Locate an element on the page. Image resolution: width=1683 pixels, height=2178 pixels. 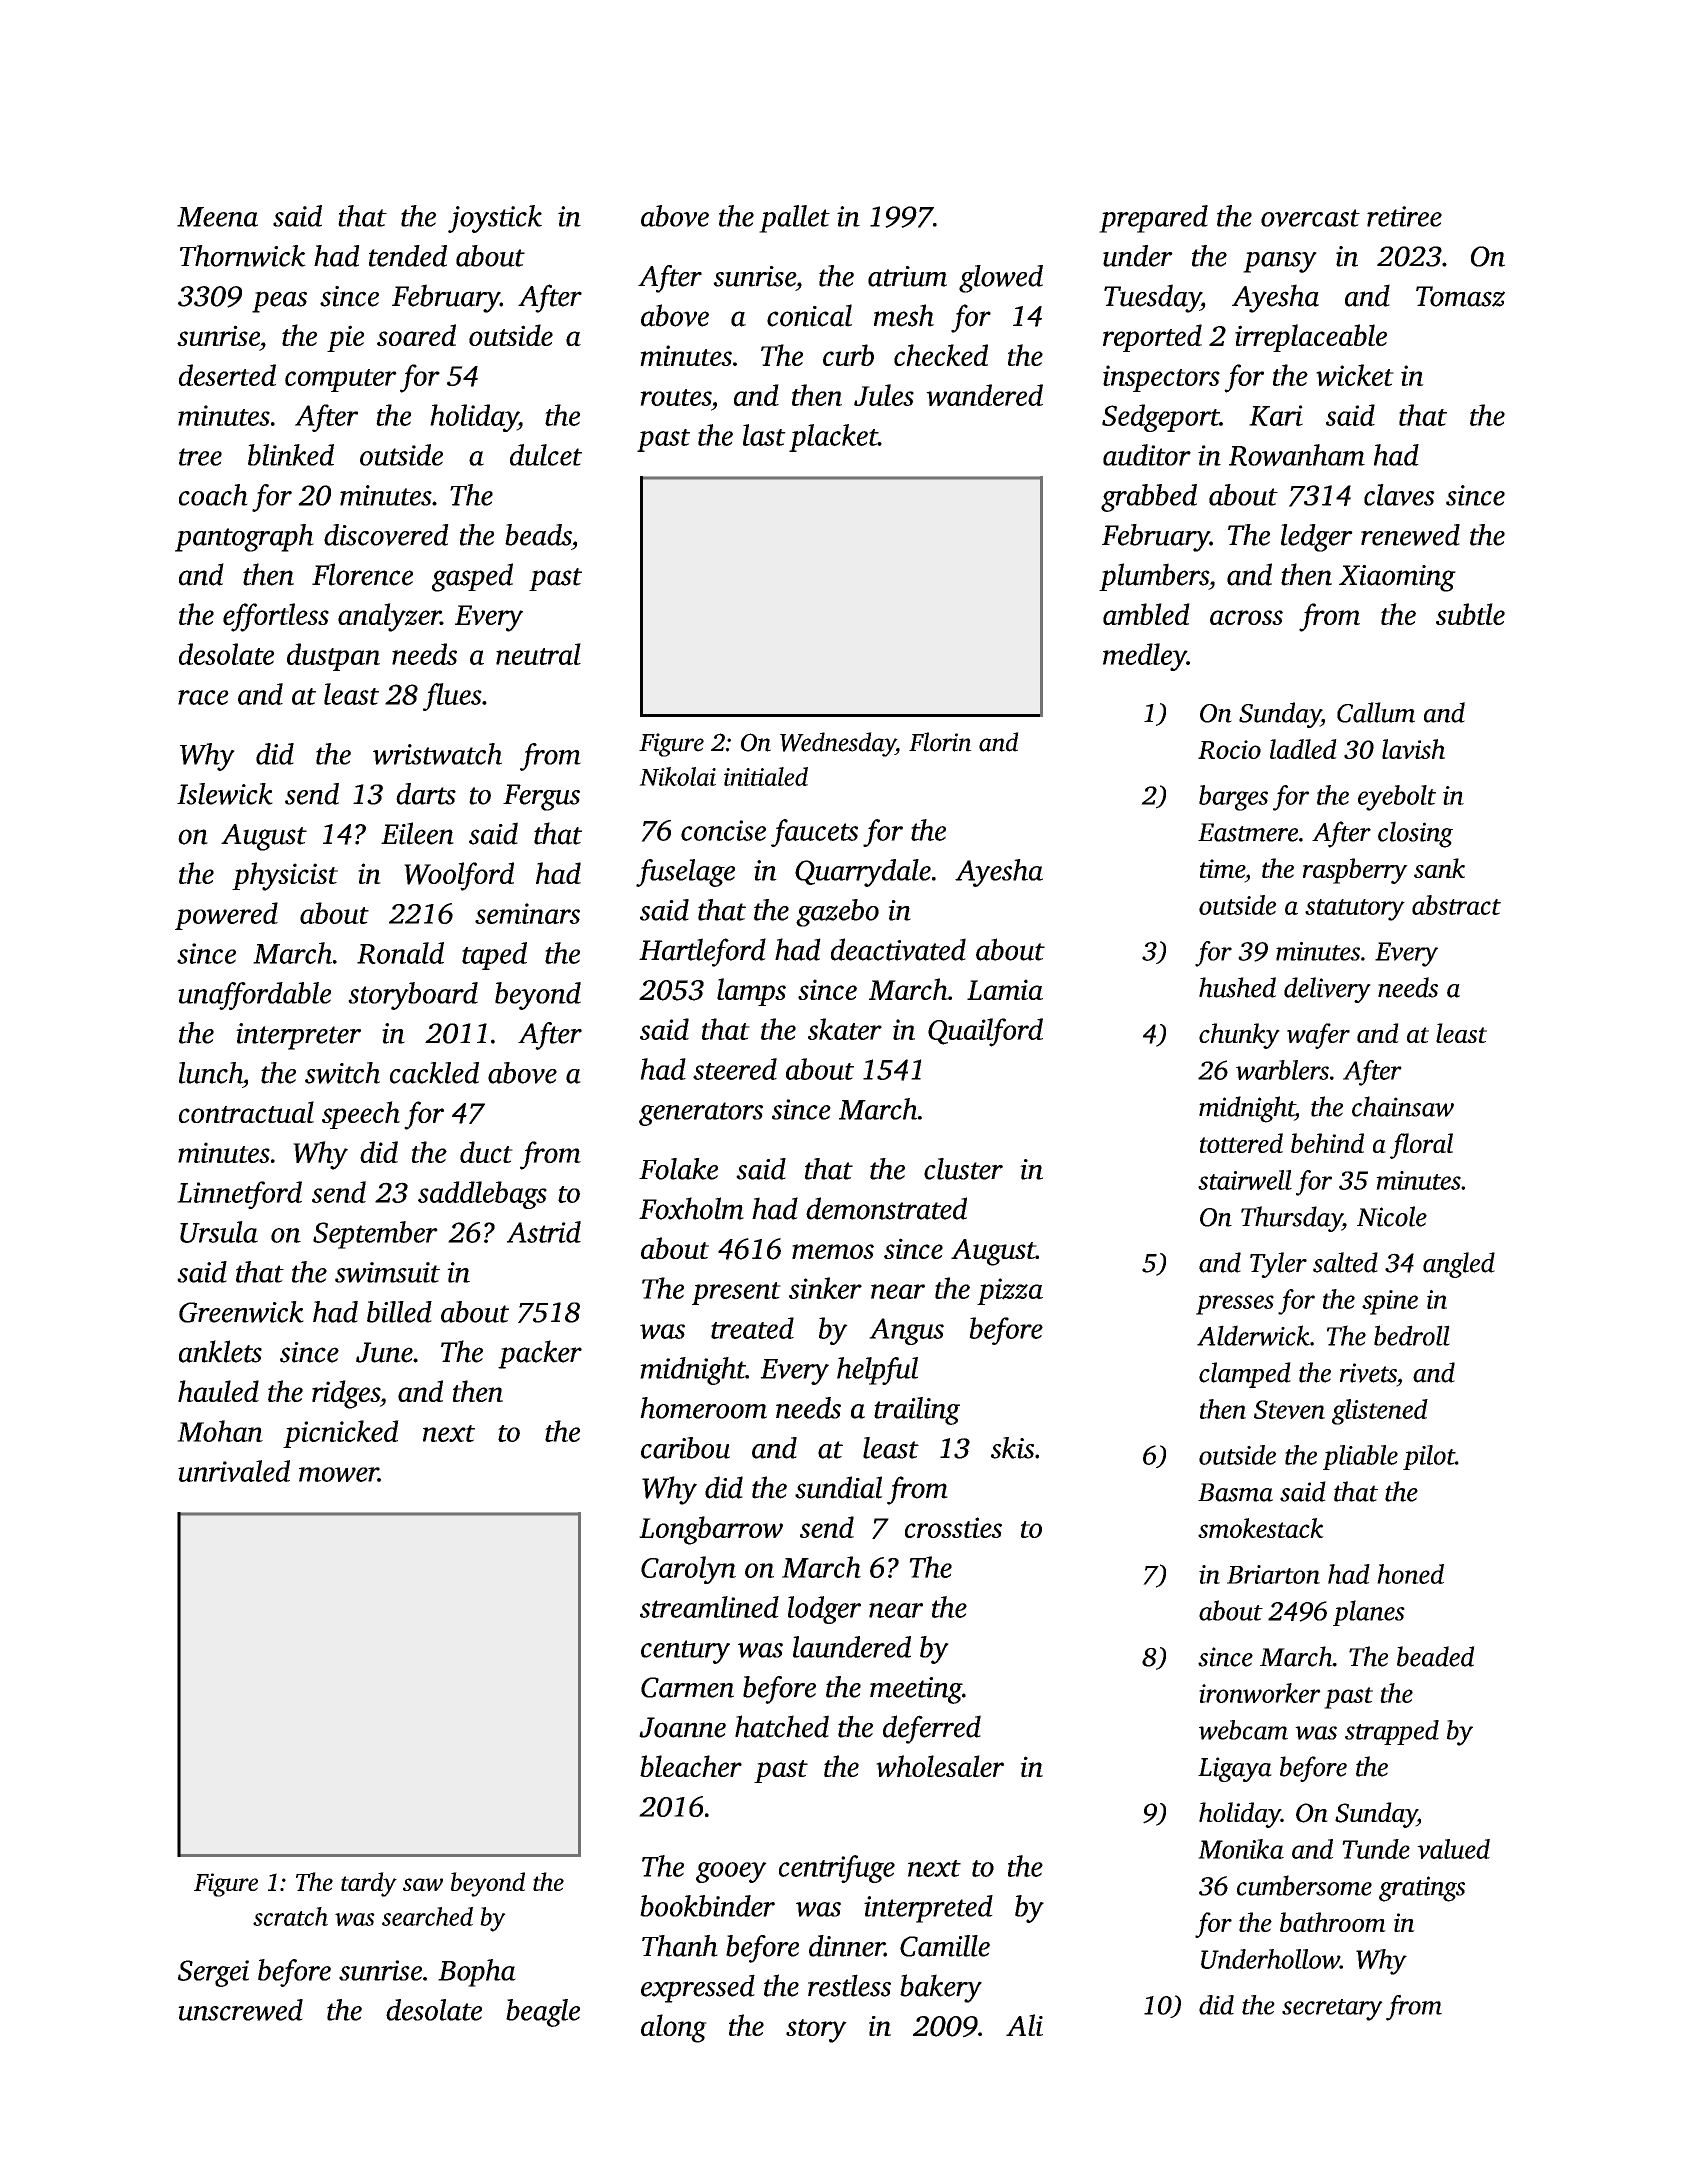
unscrewed is located at coordinates (240, 2010).
